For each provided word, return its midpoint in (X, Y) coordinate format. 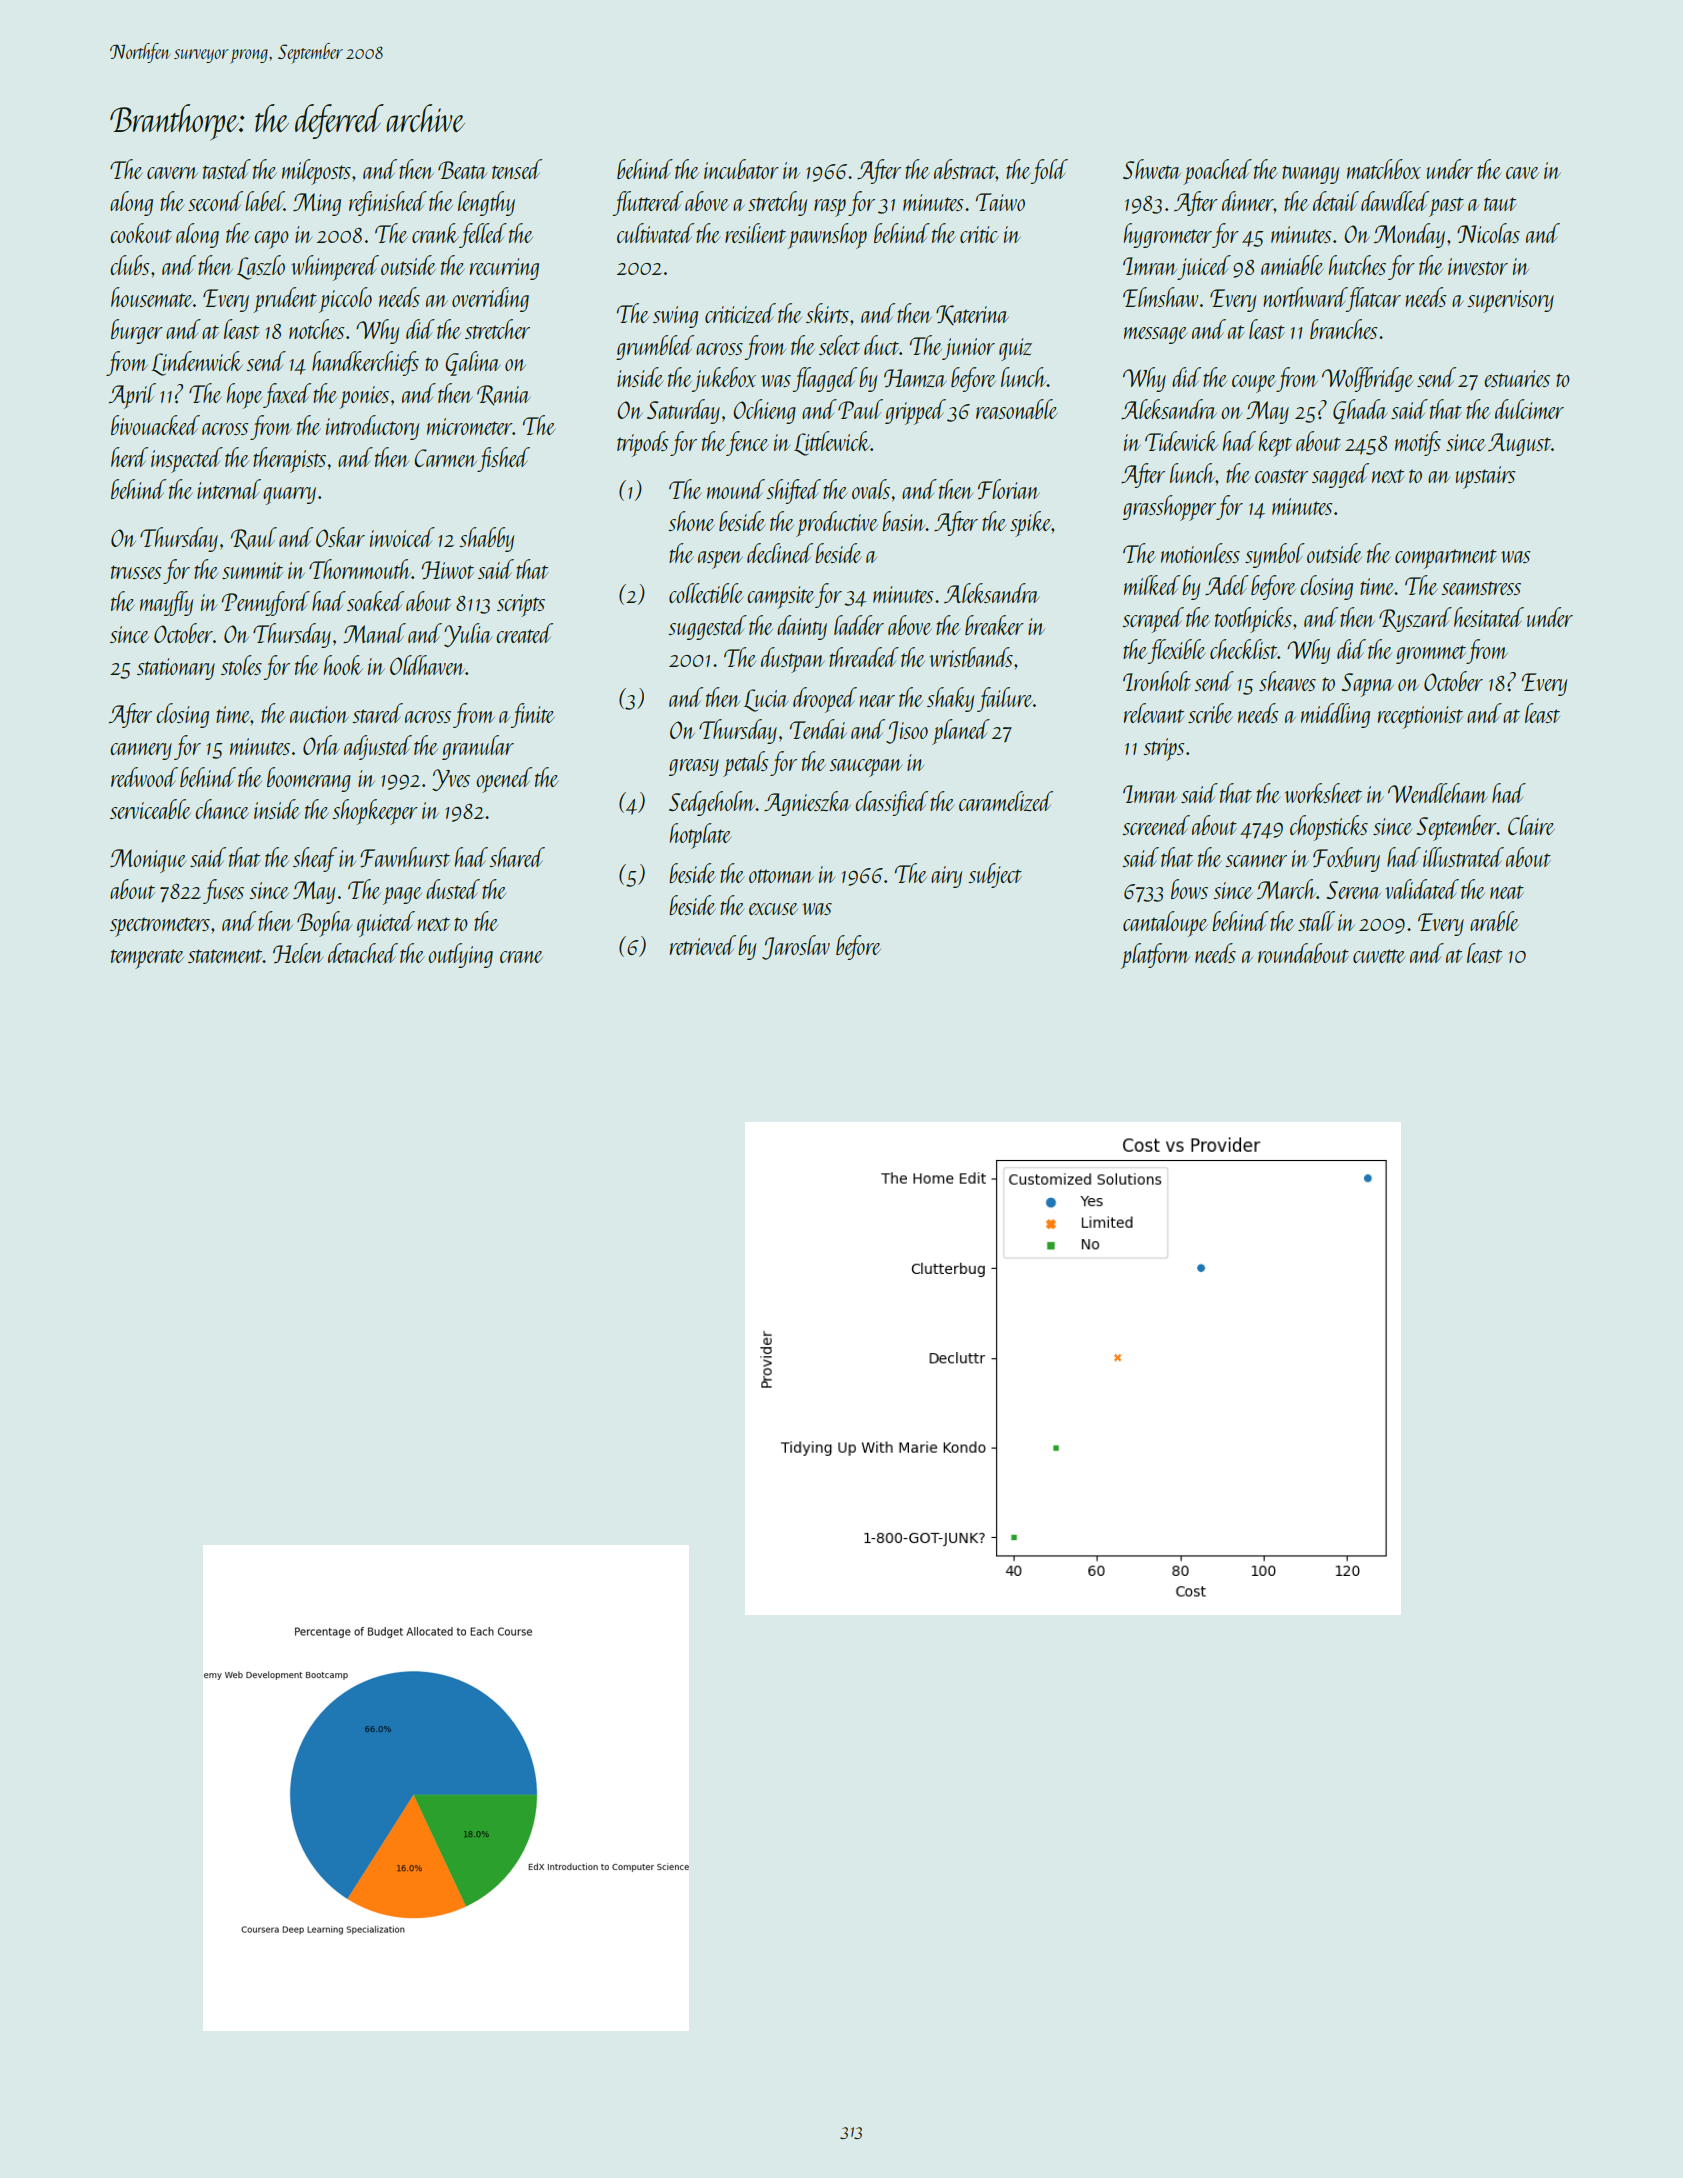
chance (222, 809)
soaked (375, 601)
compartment (1446, 559)
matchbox (1384, 169)
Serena (1354, 890)
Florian (1008, 489)
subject (995, 875)
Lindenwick (197, 363)
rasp (830, 208)
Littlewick (832, 443)
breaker (994, 625)
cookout (141, 233)
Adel (1227, 585)
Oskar (340, 537)
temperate (147, 959)
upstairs (1485, 477)
